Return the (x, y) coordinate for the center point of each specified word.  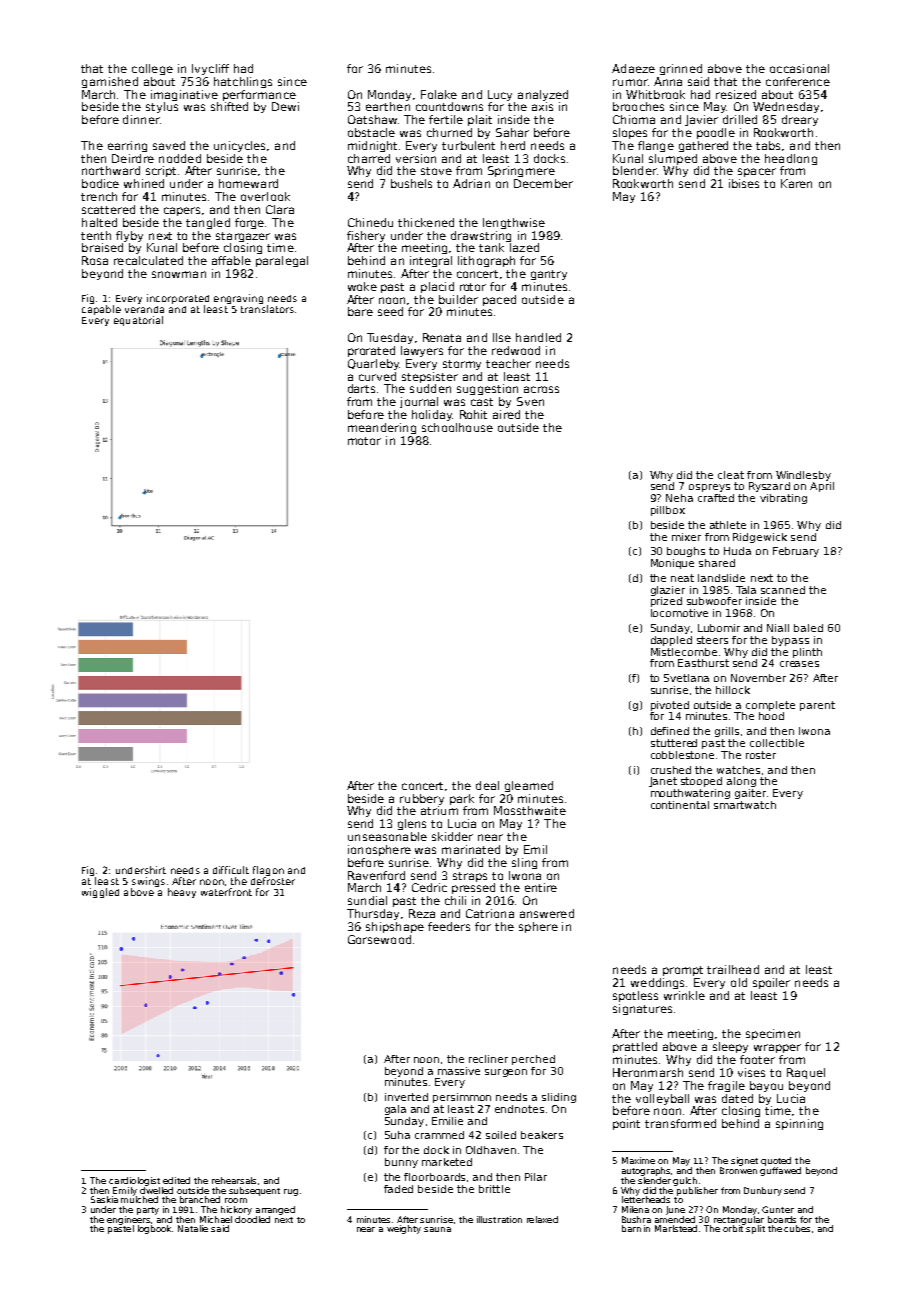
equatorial (138, 321)
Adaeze (633, 68)
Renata (442, 337)
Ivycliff (210, 69)
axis (542, 106)
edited (176, 1180)
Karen (796, 183)
